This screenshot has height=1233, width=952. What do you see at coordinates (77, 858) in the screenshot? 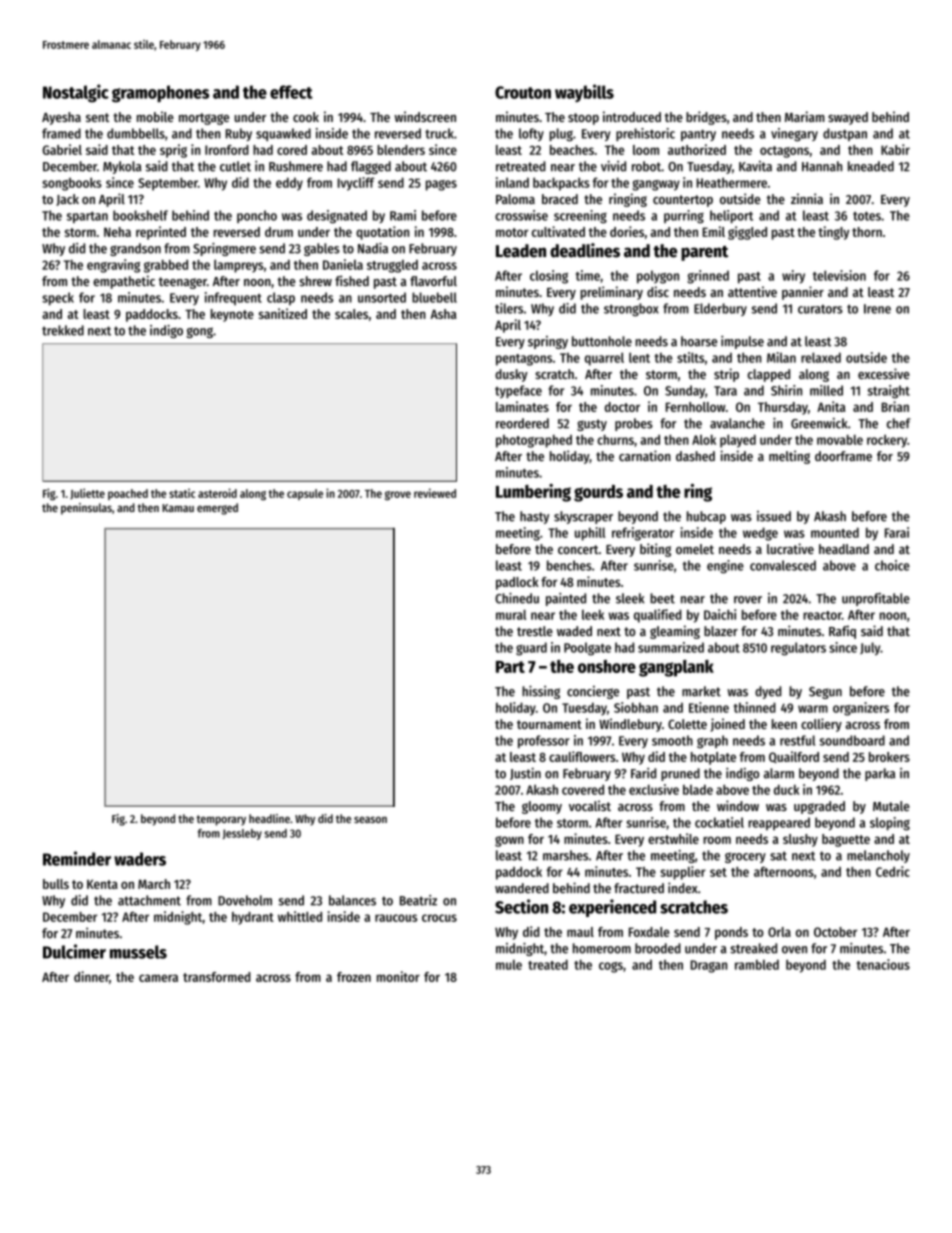
I see `Reminder` at bounding box center [77, 858].
